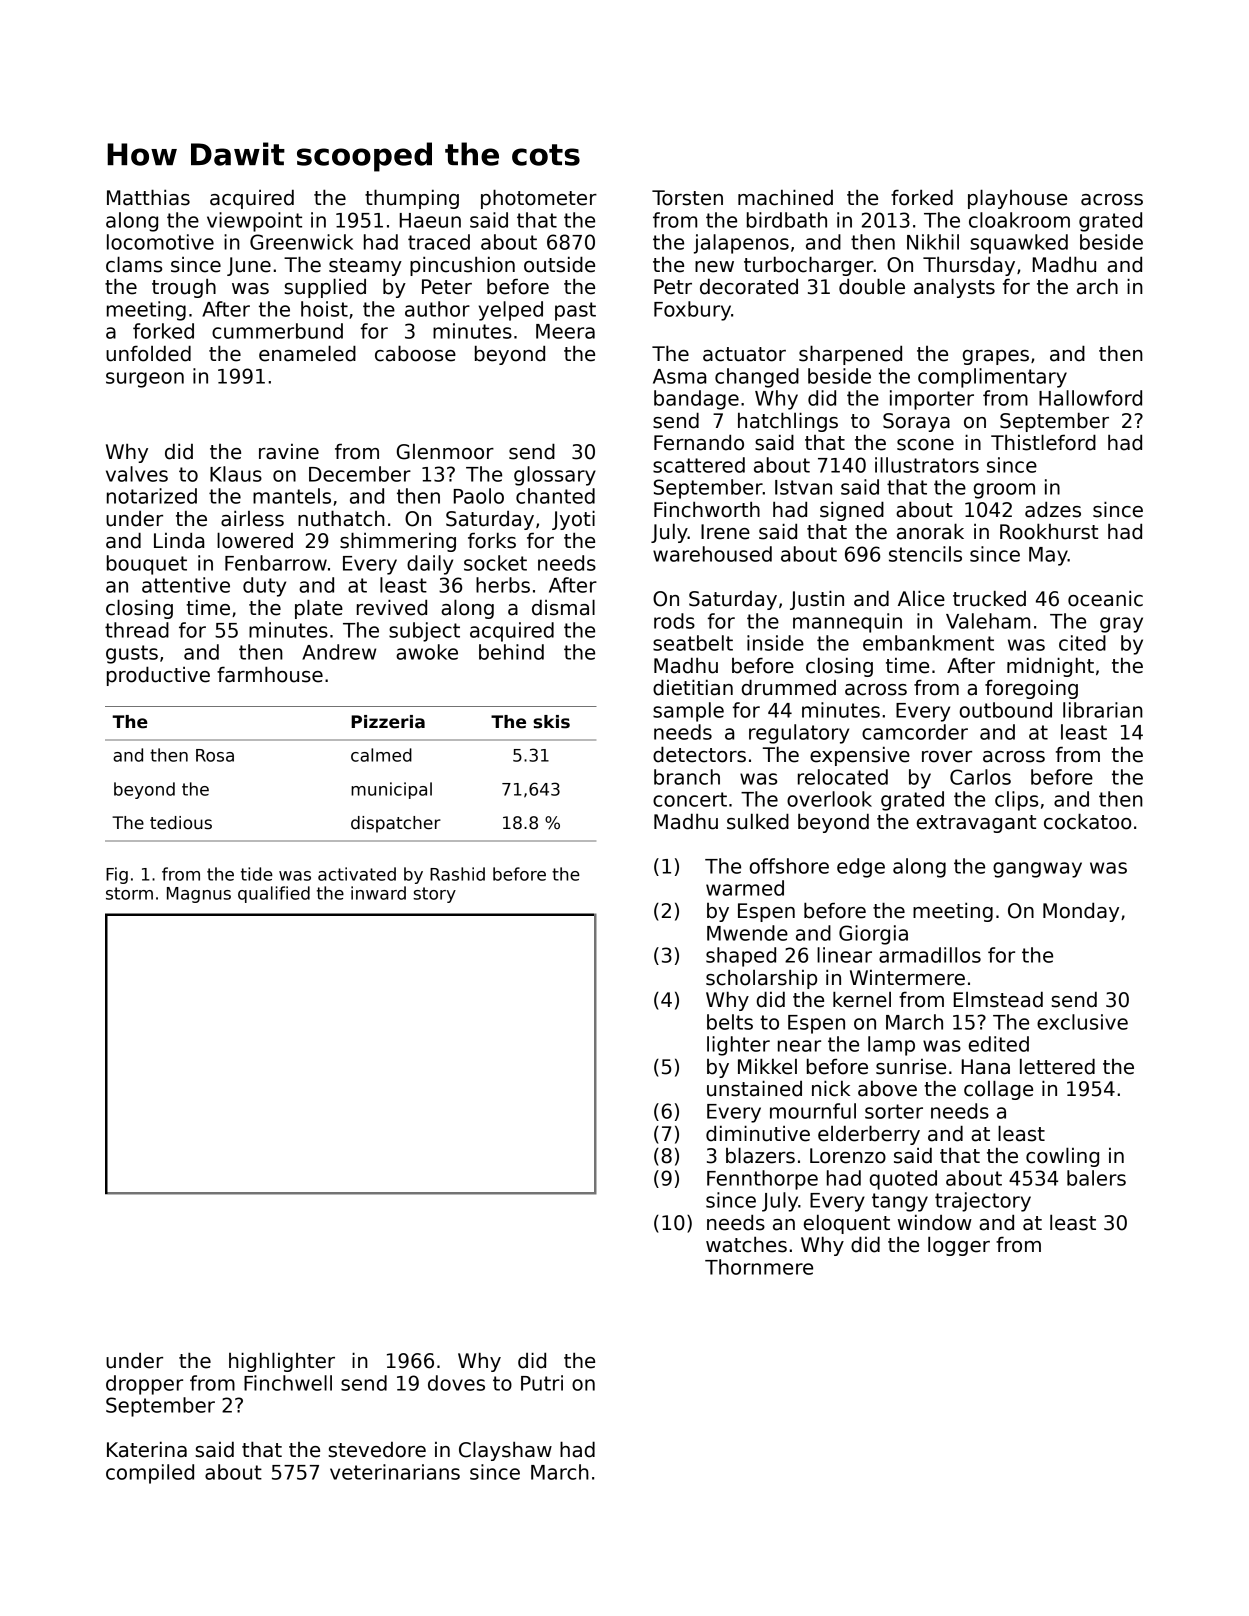 The image size is (1249, 1616). I want to click on veterinarians, so click(395, 1472).
